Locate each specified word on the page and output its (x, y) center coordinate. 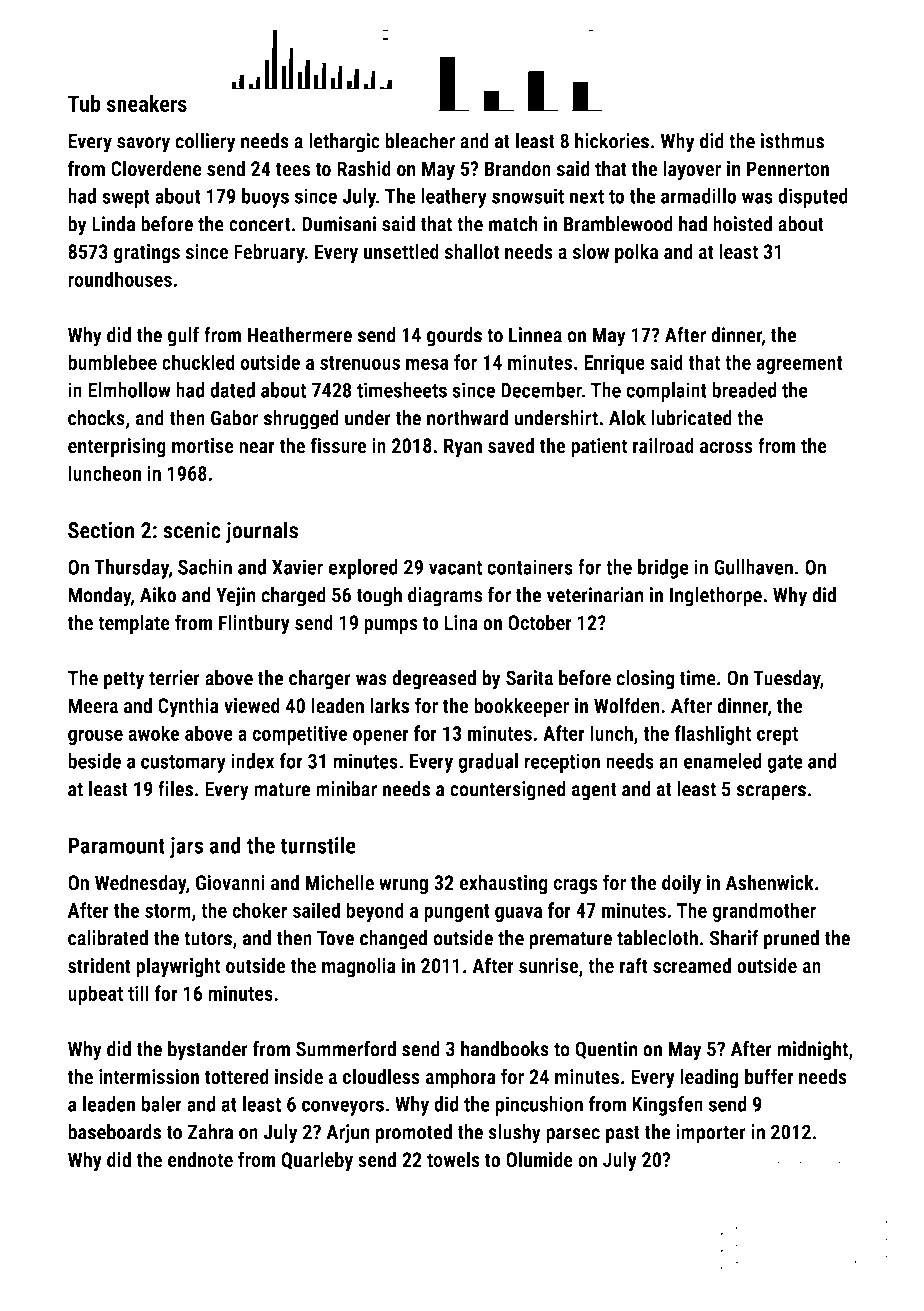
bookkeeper (521, 707)
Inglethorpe (716, 597)
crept (777, 736)
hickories (612, 141)
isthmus (792, 141)
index (252, 761)
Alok (627, 418)
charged (293, 597)
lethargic (344, 143)
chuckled (198, 362)
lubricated (691, 418)
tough (379, 597)
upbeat (95, 995)
